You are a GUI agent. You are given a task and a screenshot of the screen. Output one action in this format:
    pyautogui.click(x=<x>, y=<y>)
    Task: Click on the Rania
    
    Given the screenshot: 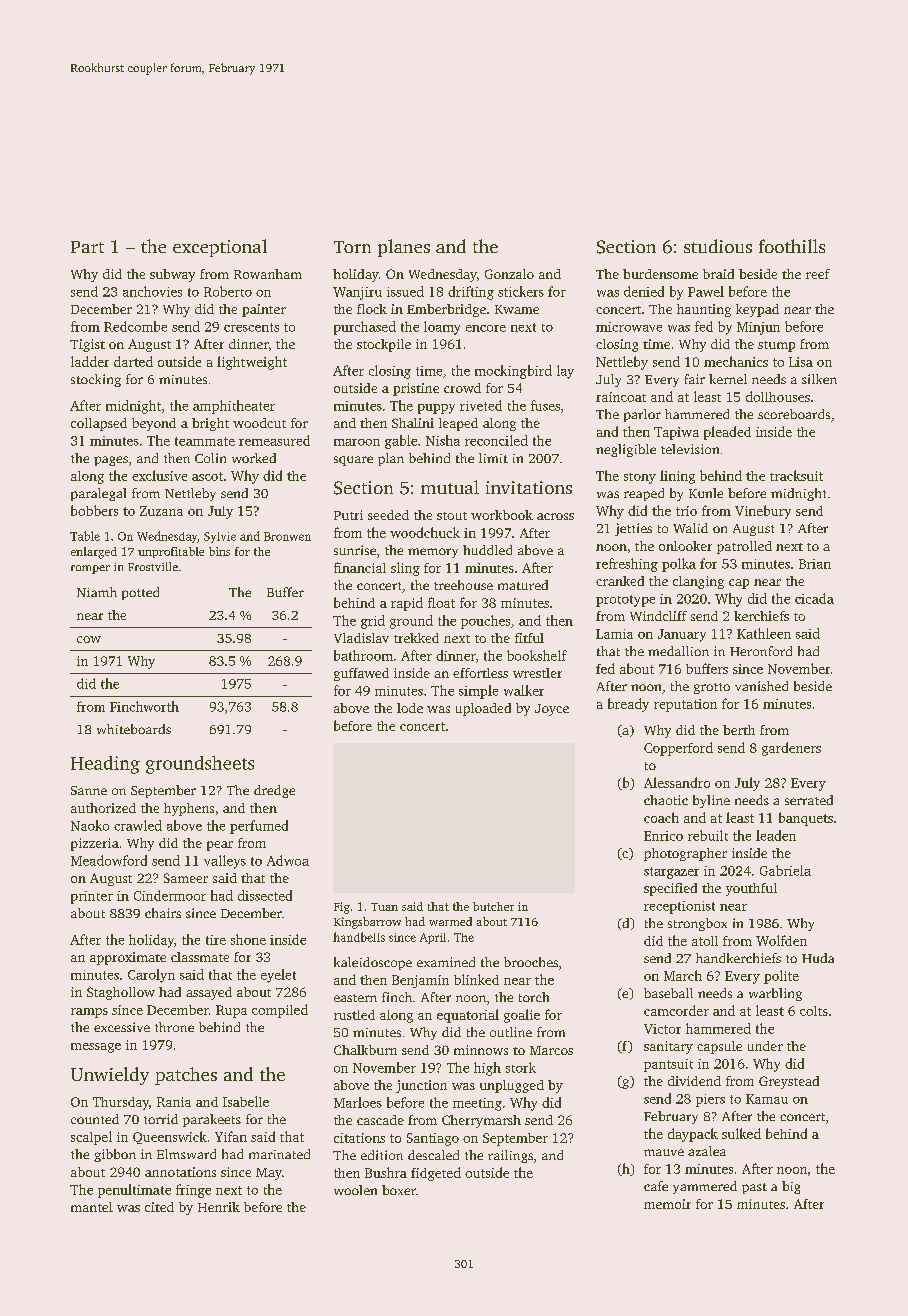 What is the action you would take?
    pyautogui.click(x=174, y=1102)
